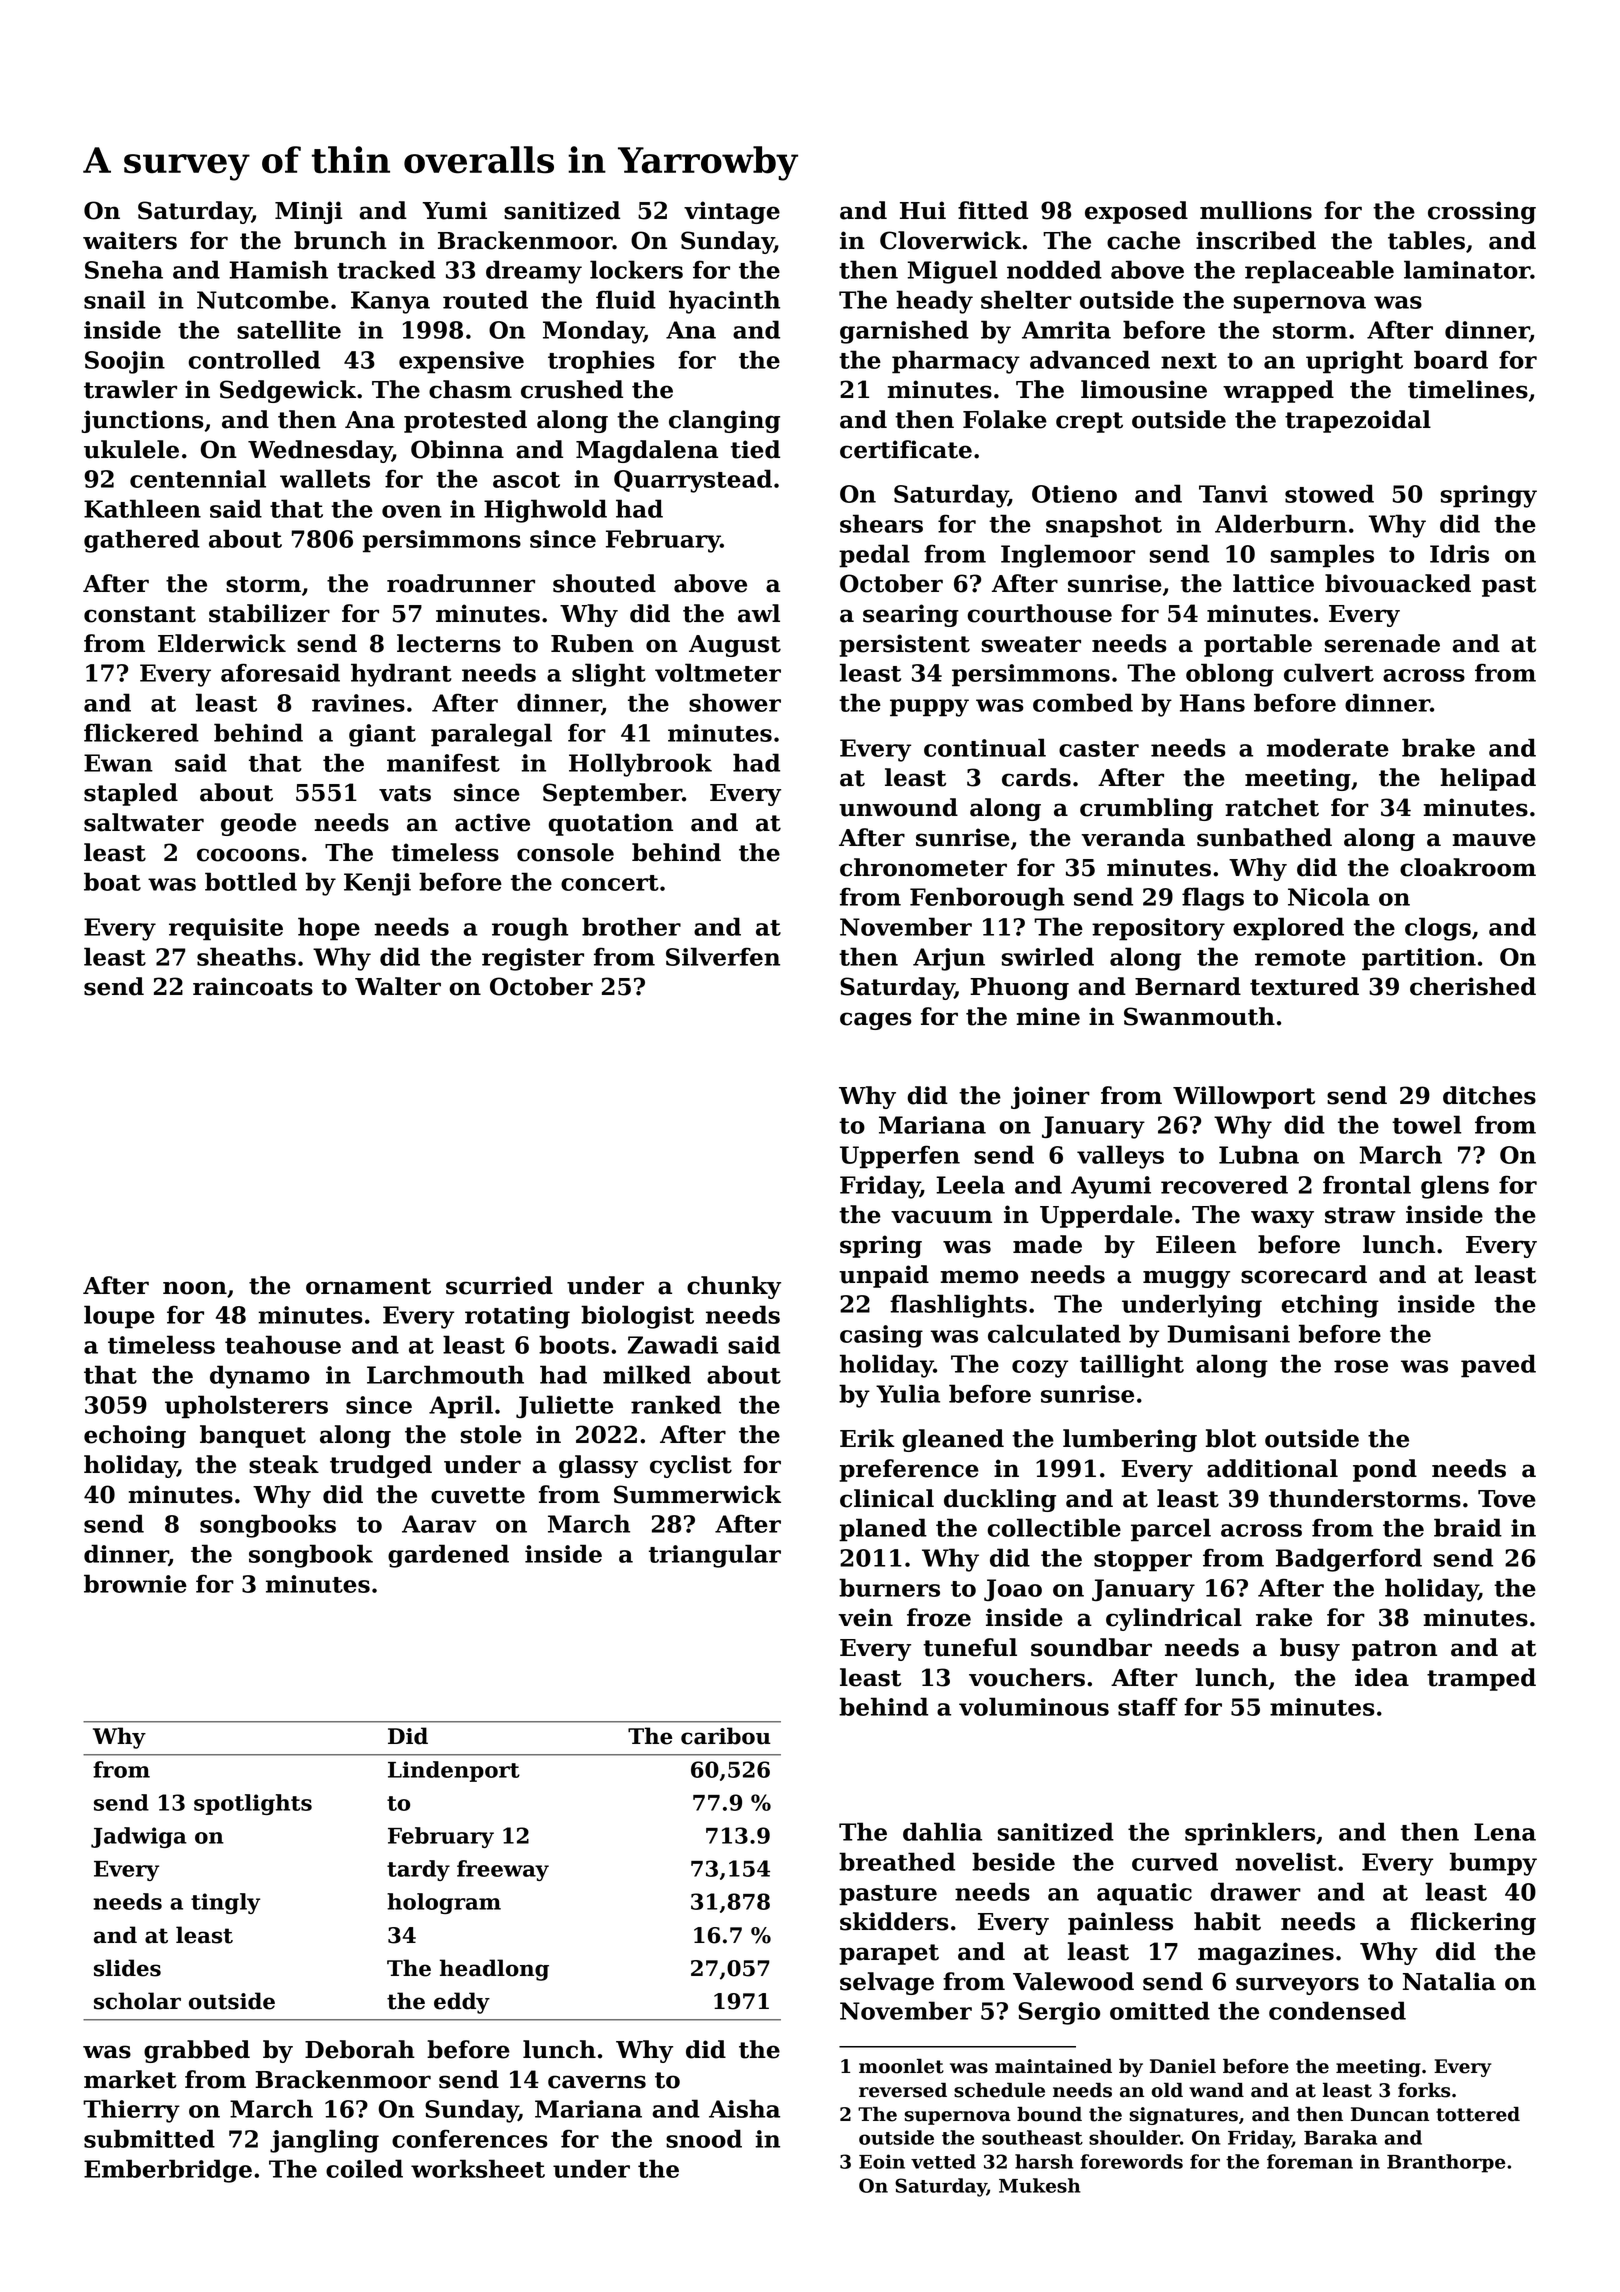  What do you see at coordinates (1136, 212) in the document?
I see `exposed` at bounding box center [1136, 212].
